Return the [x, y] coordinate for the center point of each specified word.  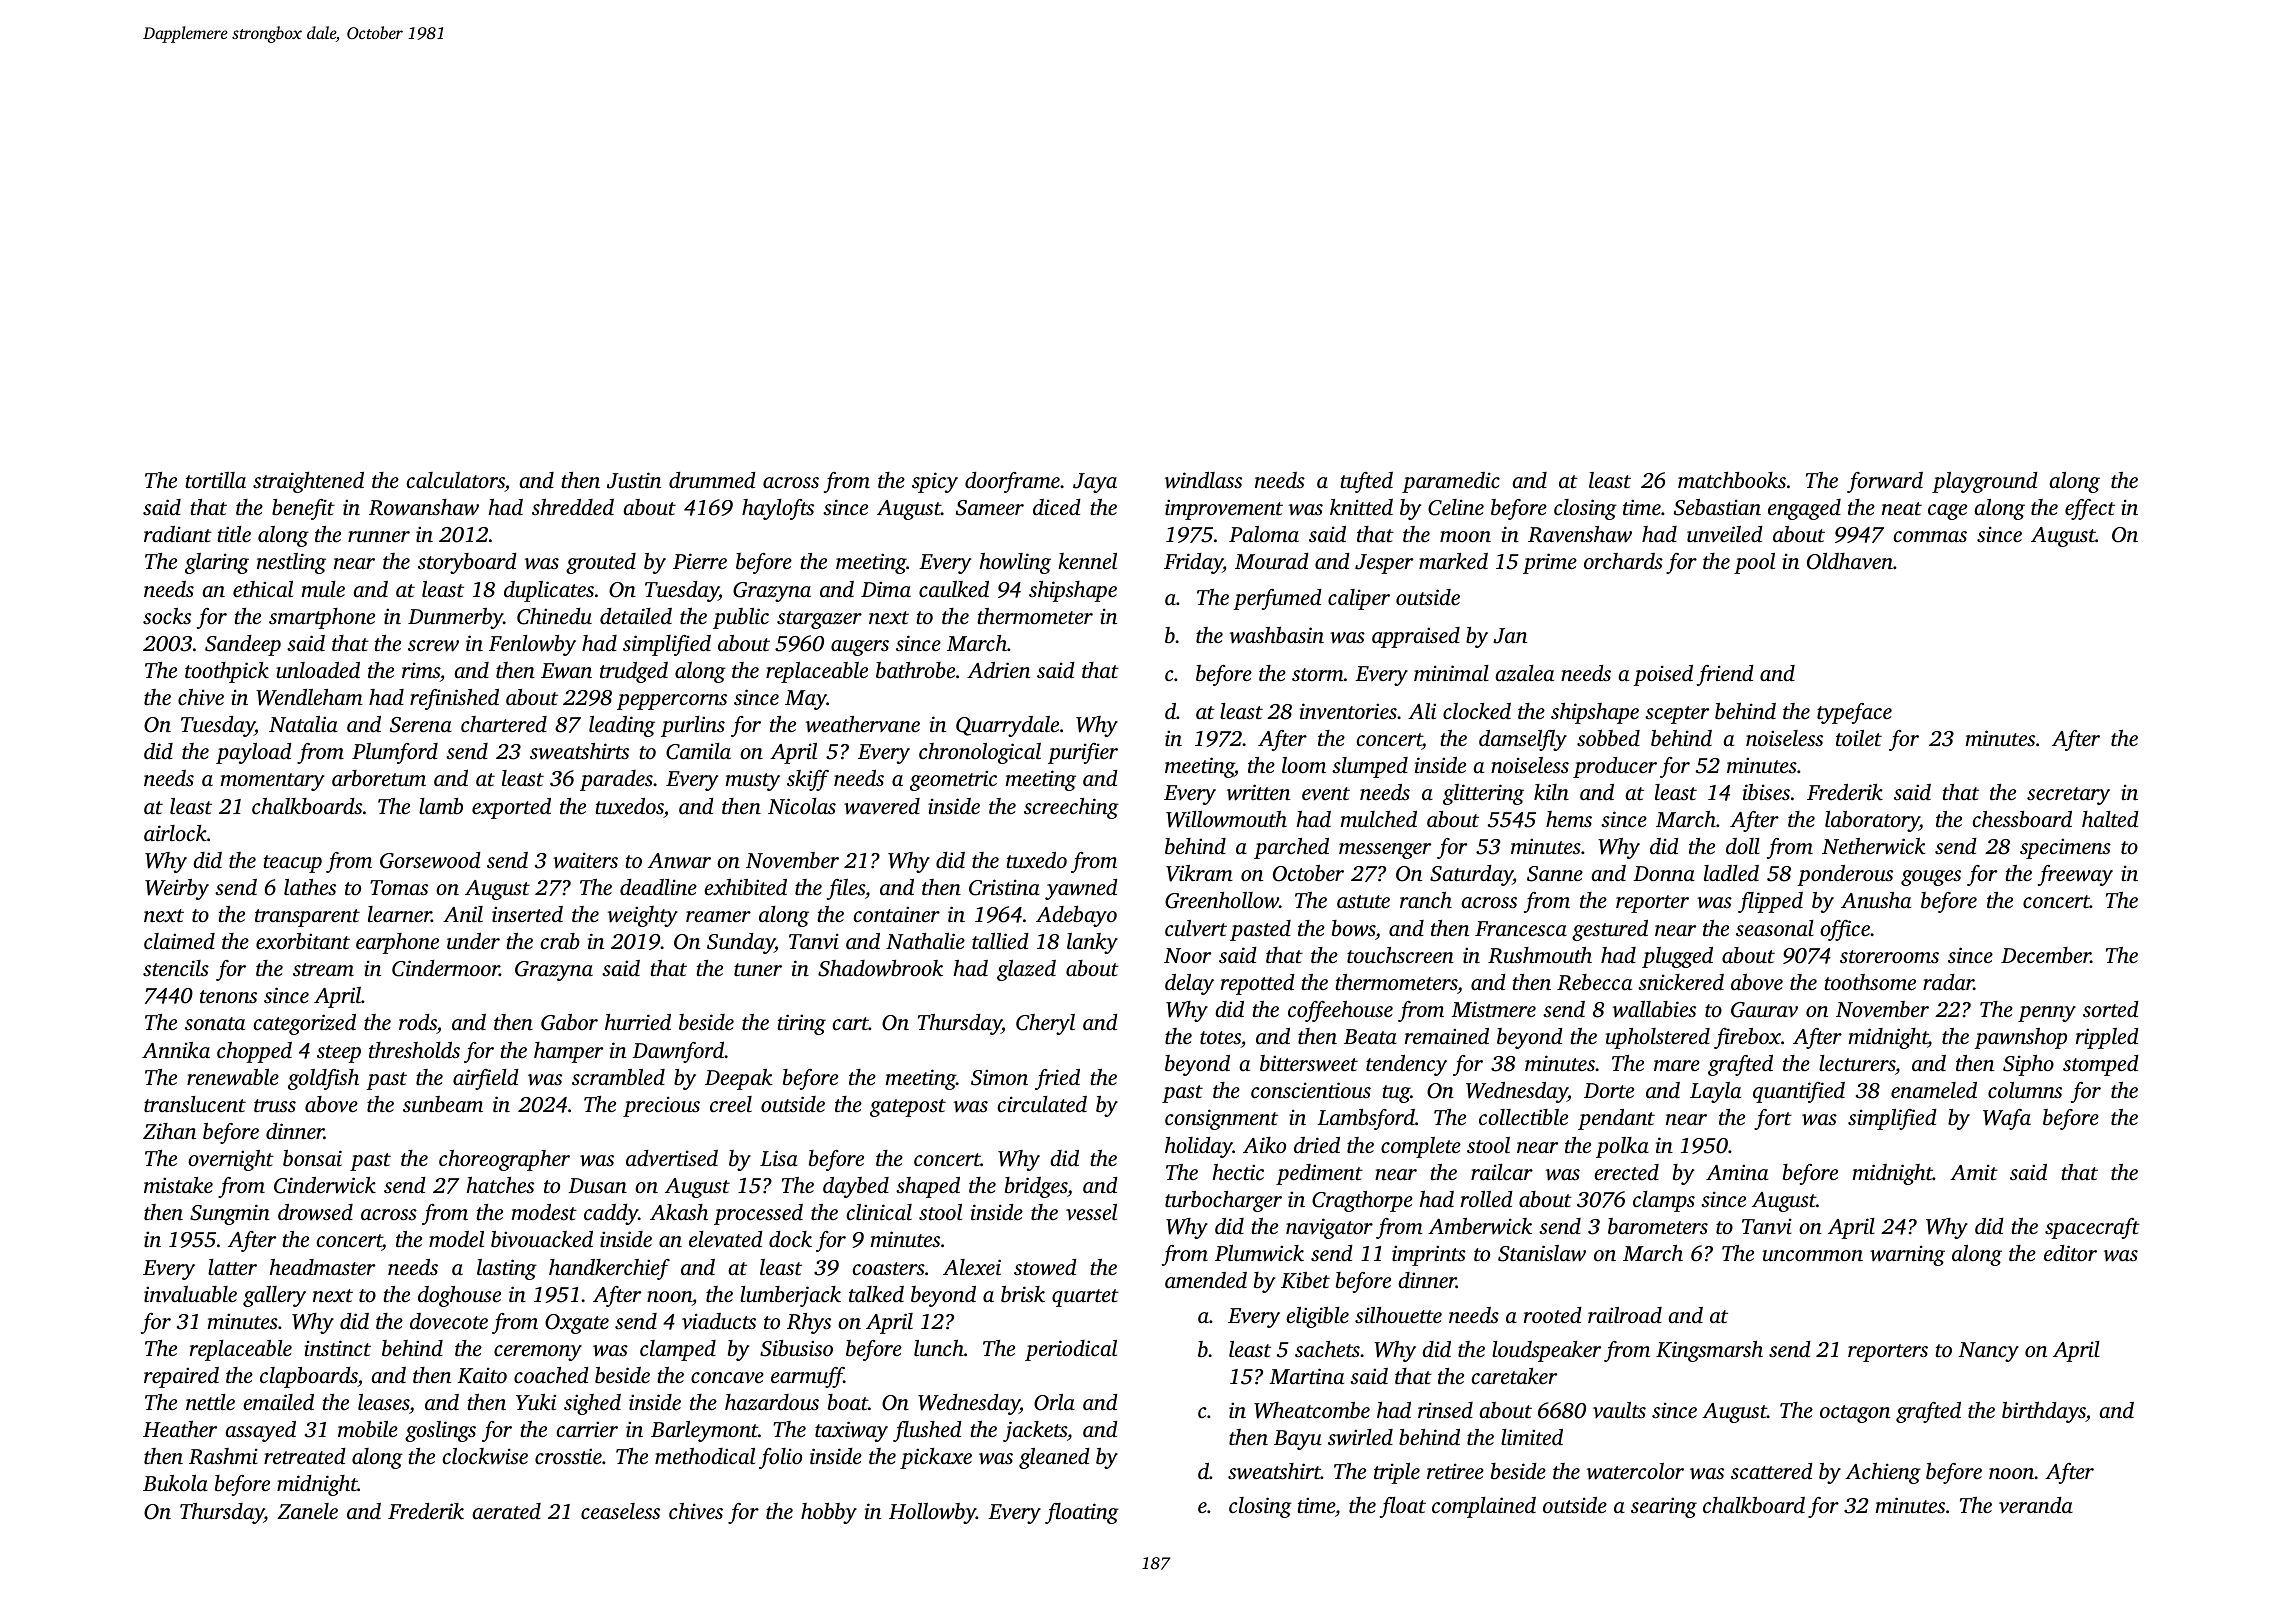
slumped [1370, 767]
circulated [1042, 1104]
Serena [421, 725]
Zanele [307, 1511]
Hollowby [932, 1513]
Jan [1510, 636]
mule [323, 589]
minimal [1451, 673]
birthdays [2044, 1412]
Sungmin [230, 1214]
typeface [1854, 713]
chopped [254, 1052]
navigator [1329, 1228]
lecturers [1857, 1063]
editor [2070, 1253]
